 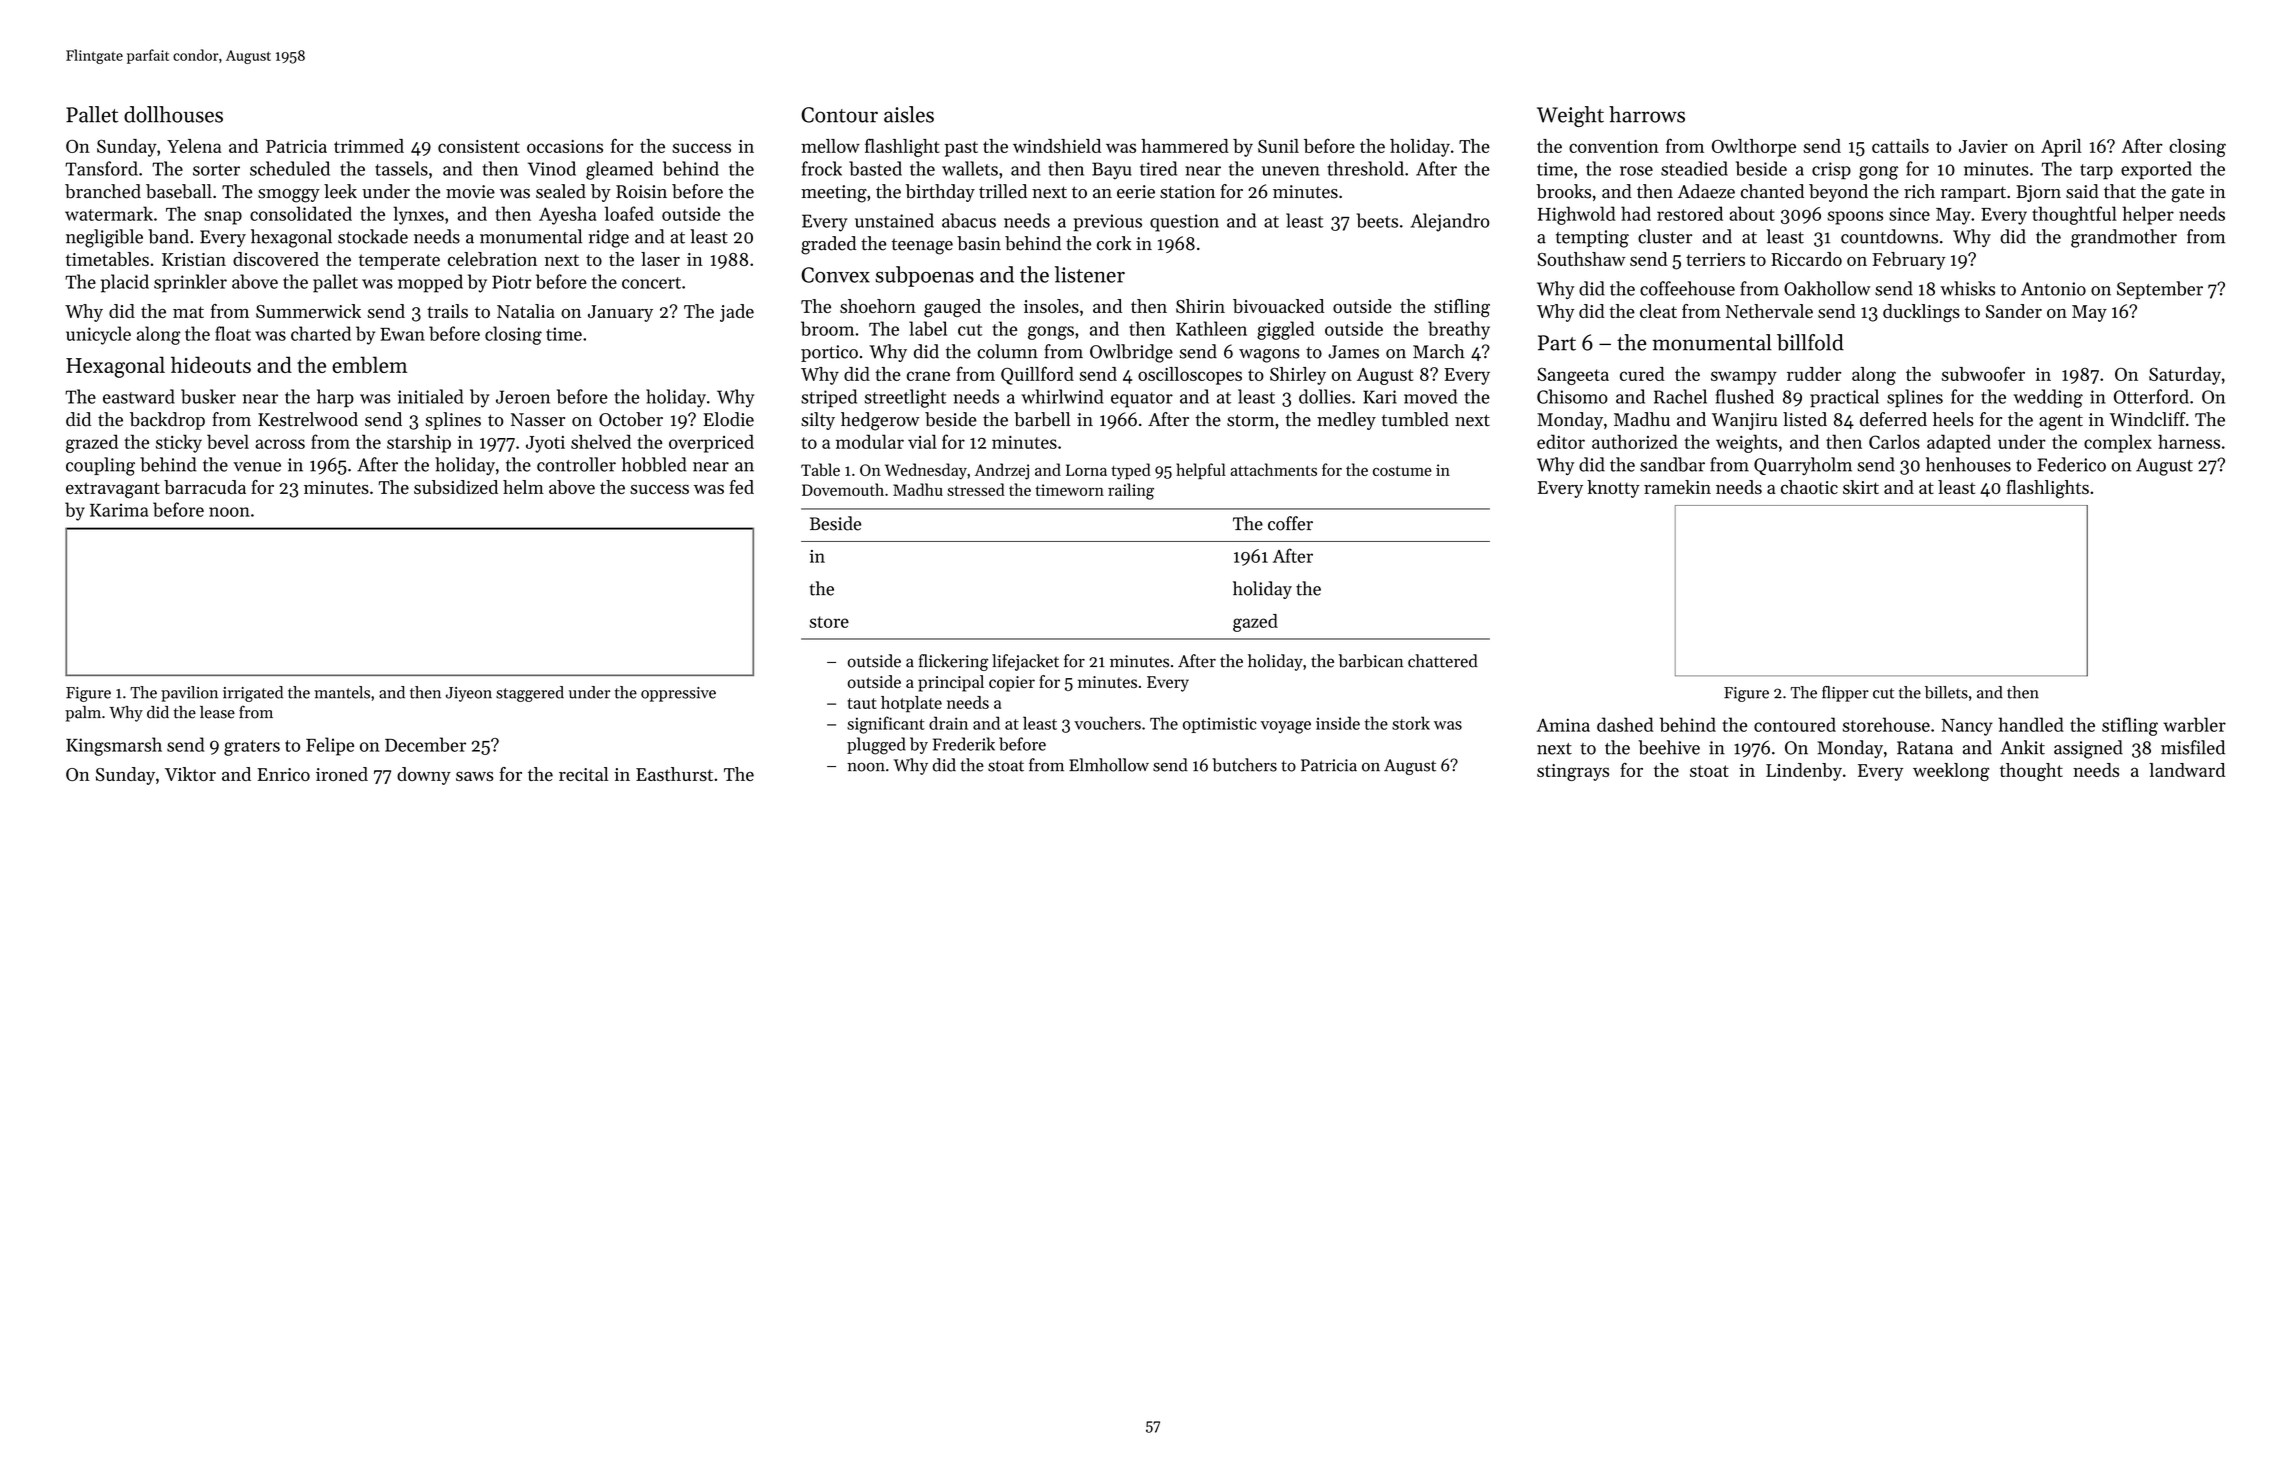 I want to click on streetlight, so click(x=905, y=398).
